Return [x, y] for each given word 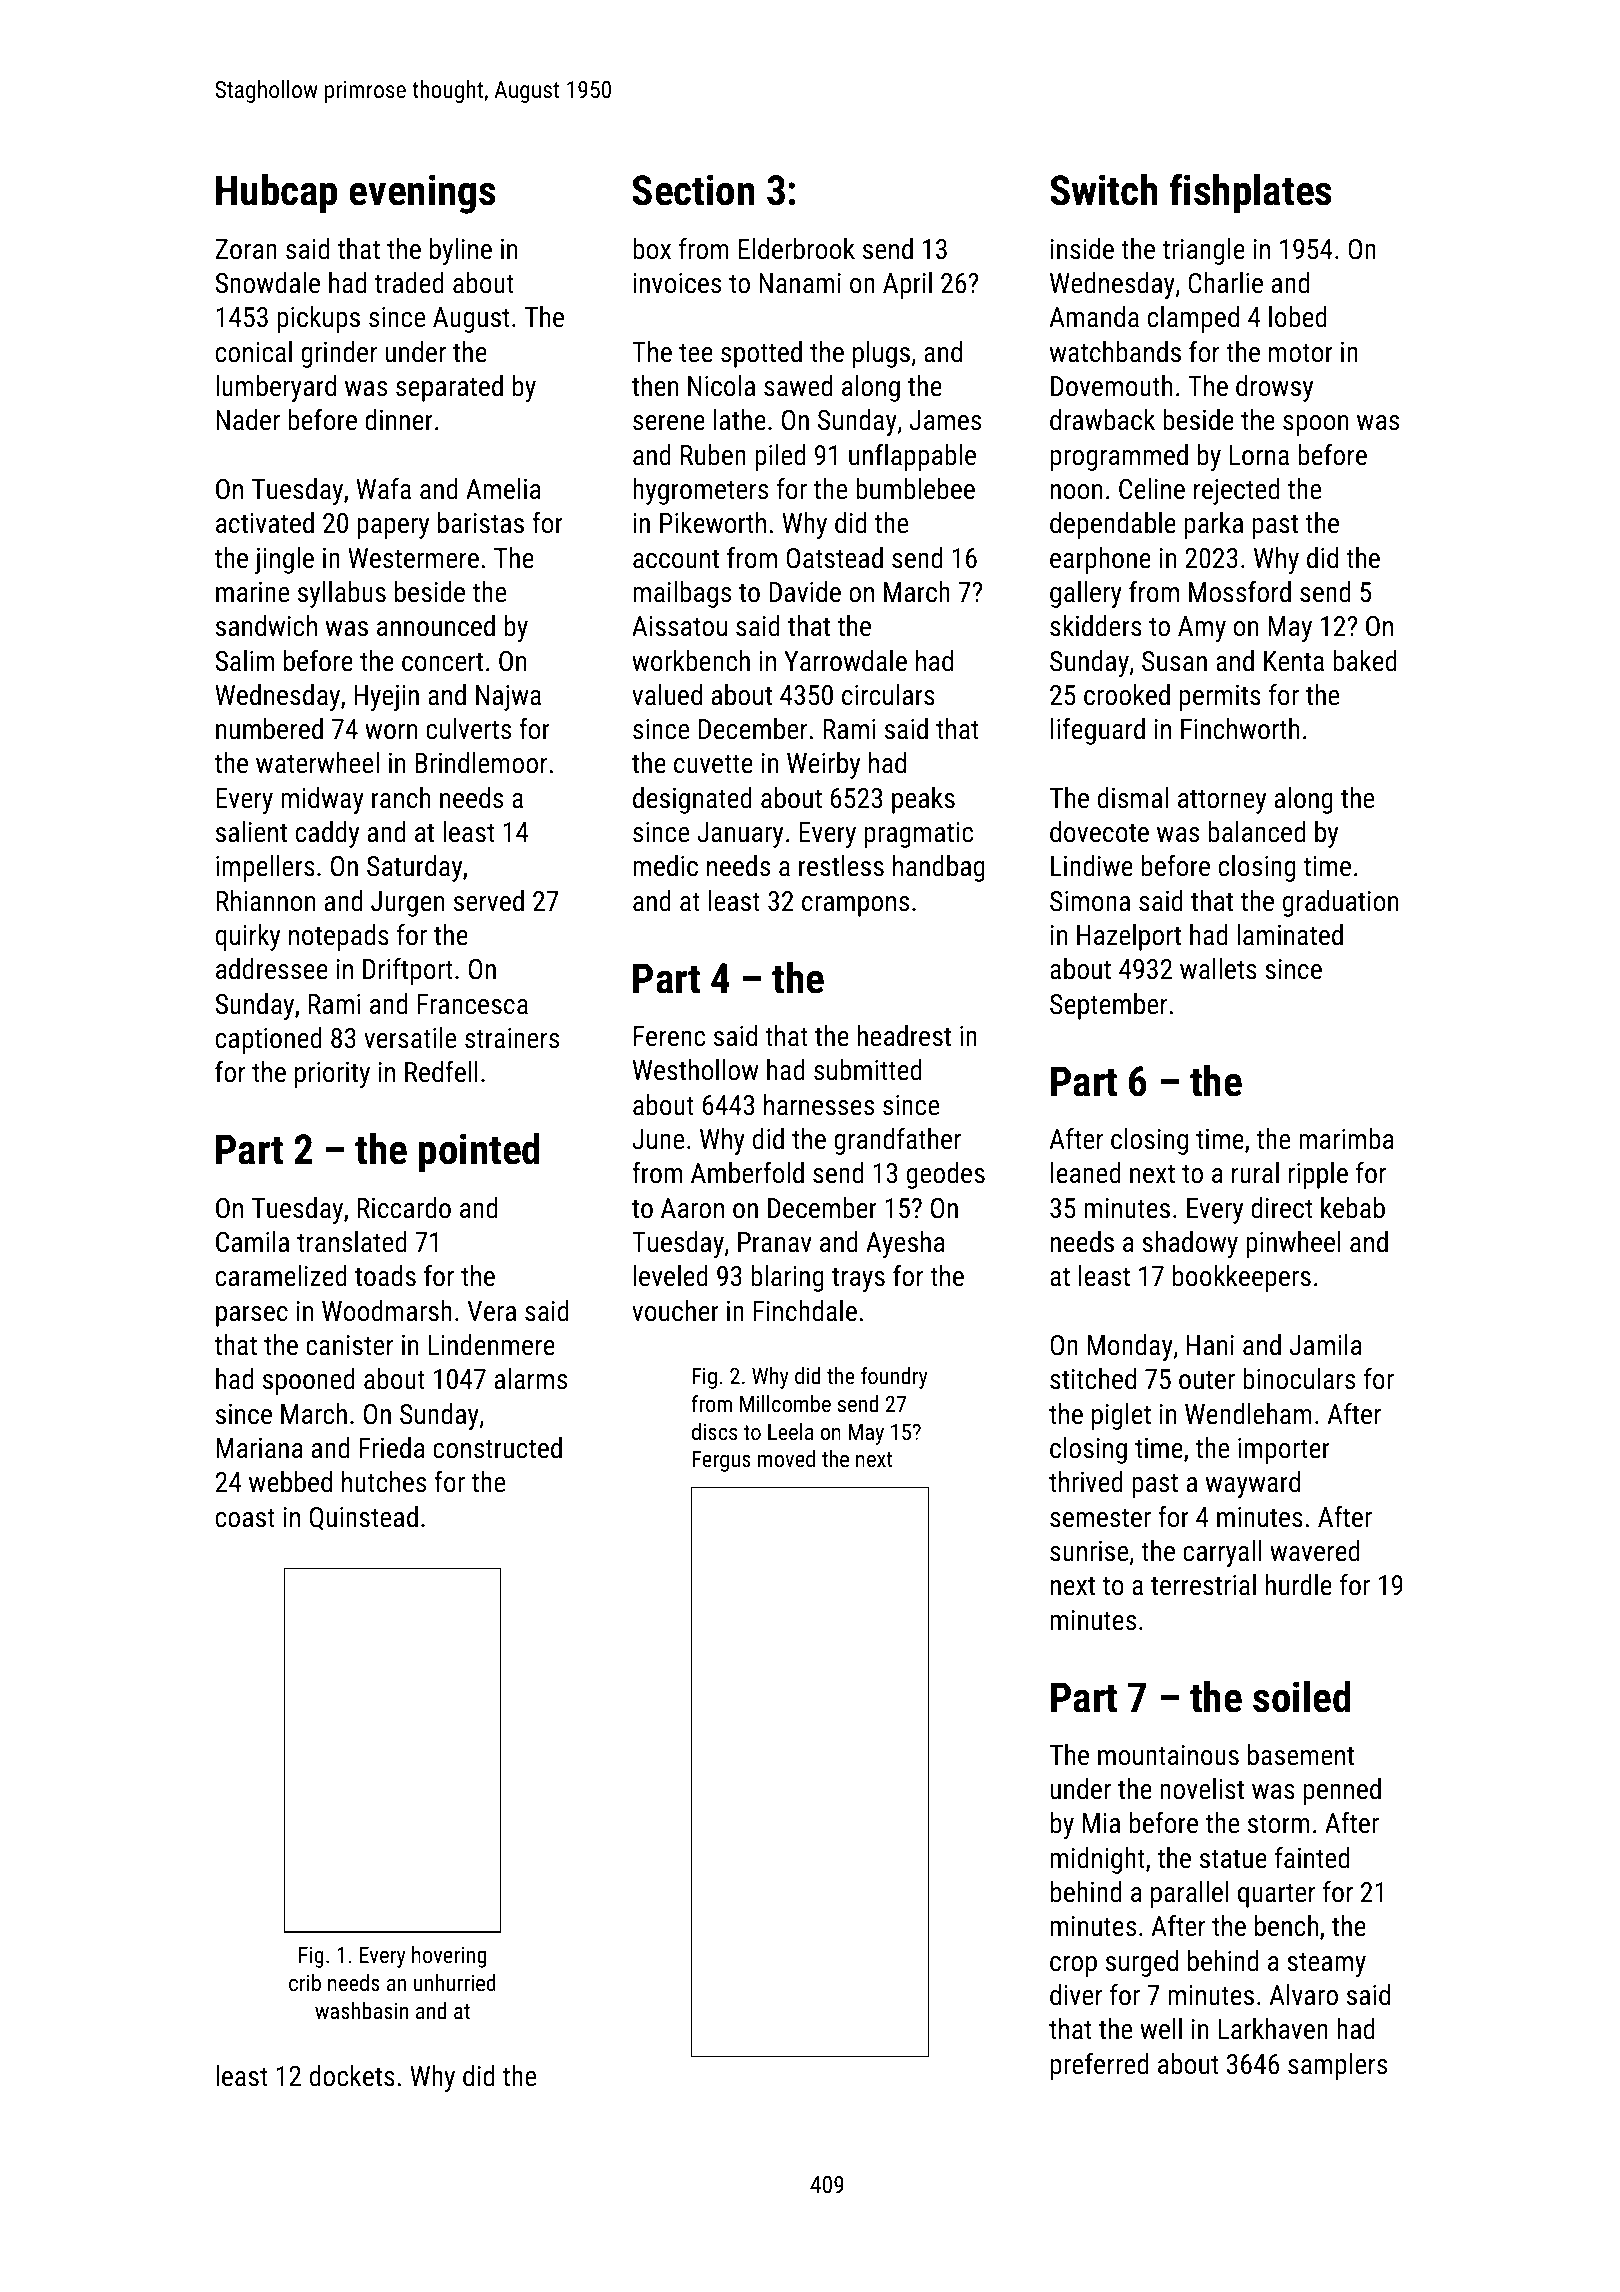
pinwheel [1293, 1244]
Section [693, 190]
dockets [352, 2076]
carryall [1222, 1553]
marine [252, 592]
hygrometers [700, 491]
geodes [946, 1175]
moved [786, 1458]
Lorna [1259, 455]
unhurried [455, 1982]
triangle [1204, 251]
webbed [290, 1482]
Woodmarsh [387, 1311]
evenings [422, 194]
